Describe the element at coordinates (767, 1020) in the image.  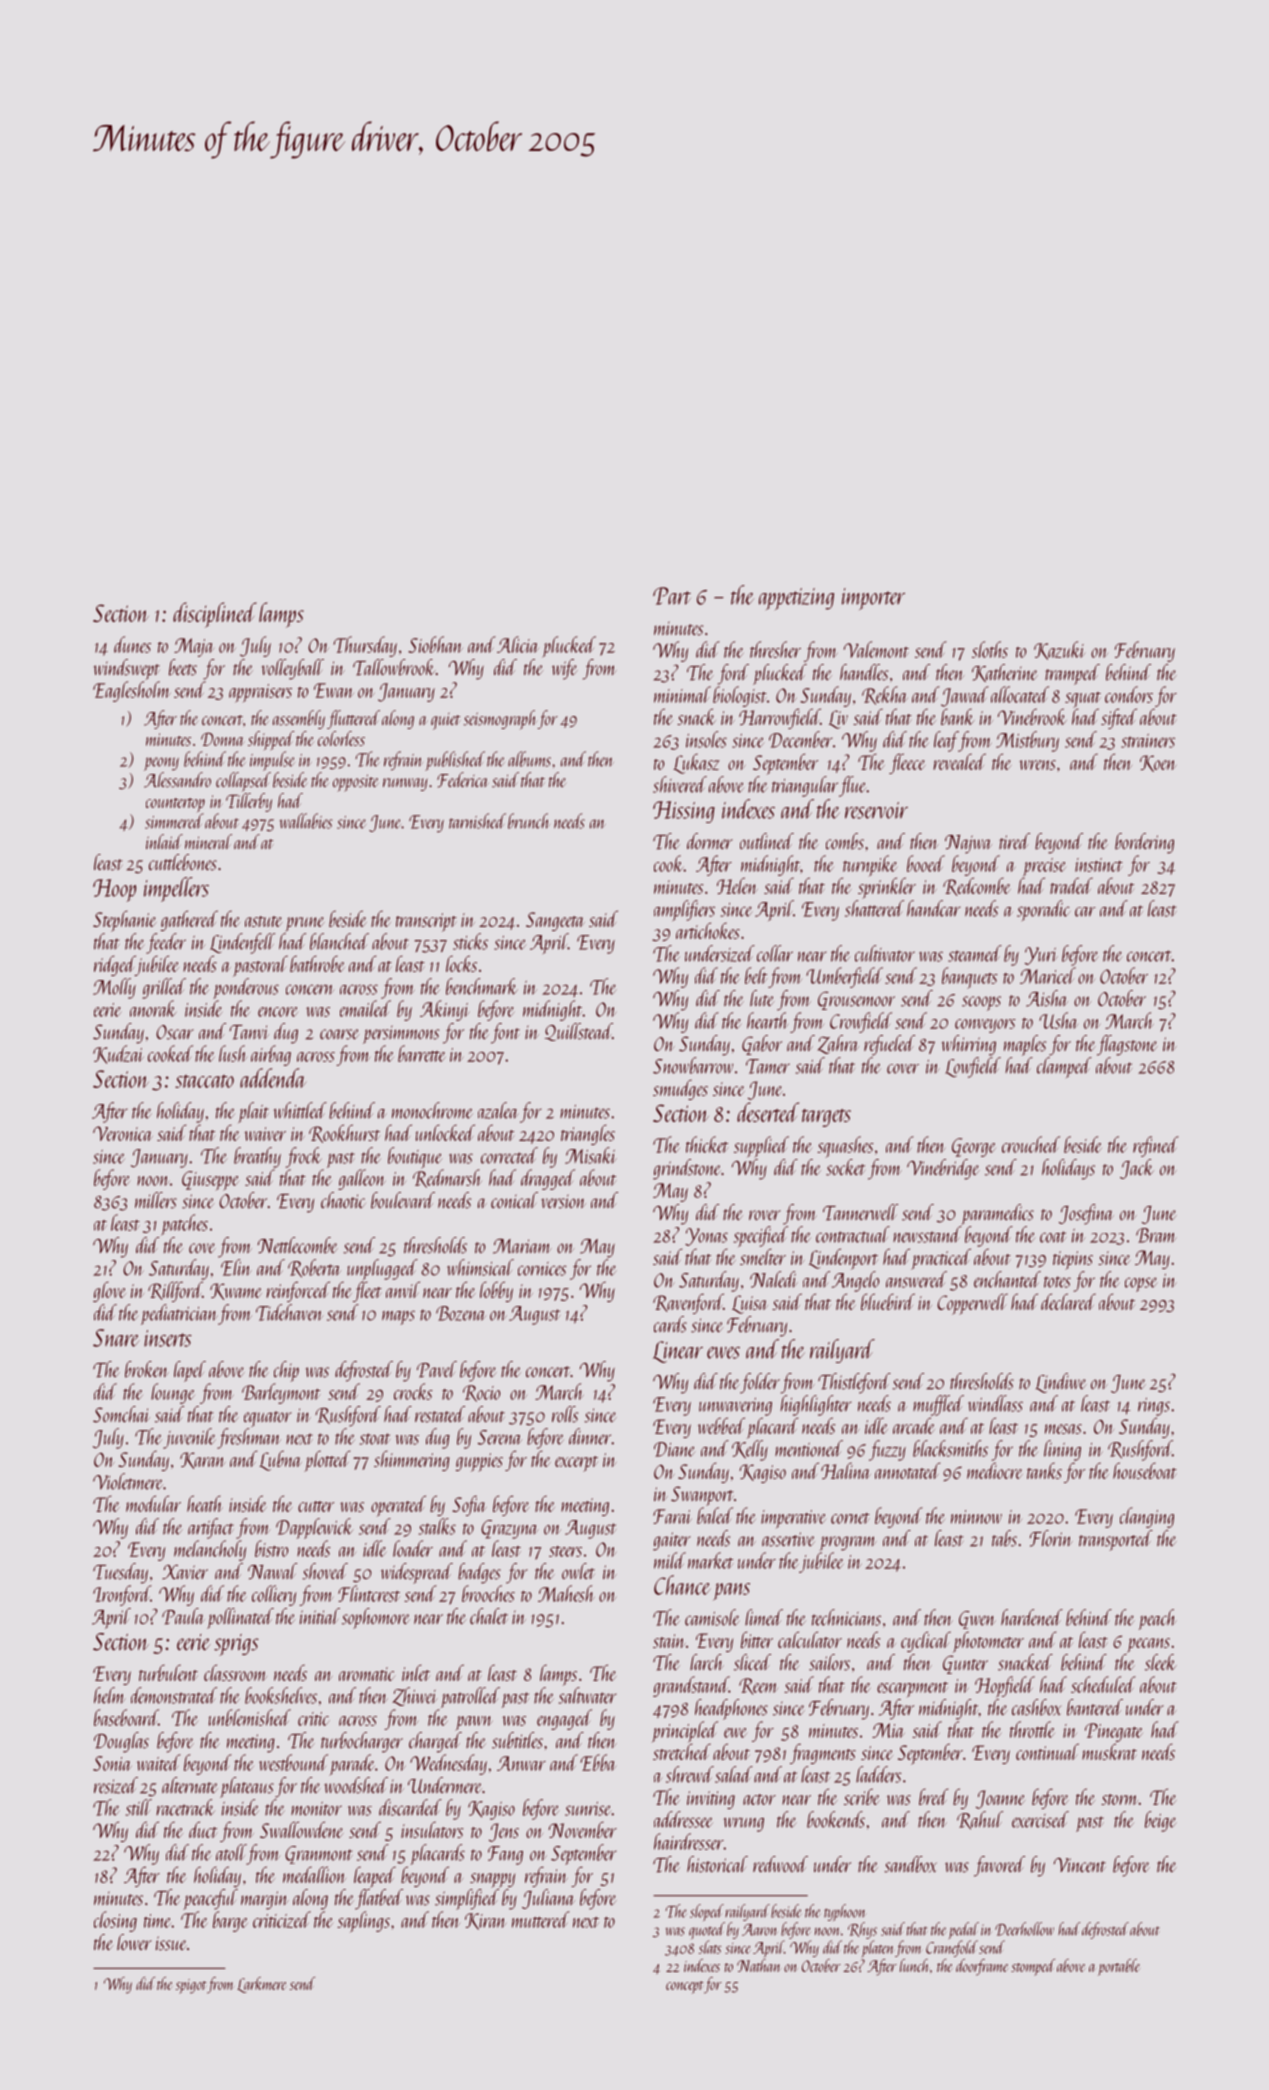
I see `hearth` at that location.
